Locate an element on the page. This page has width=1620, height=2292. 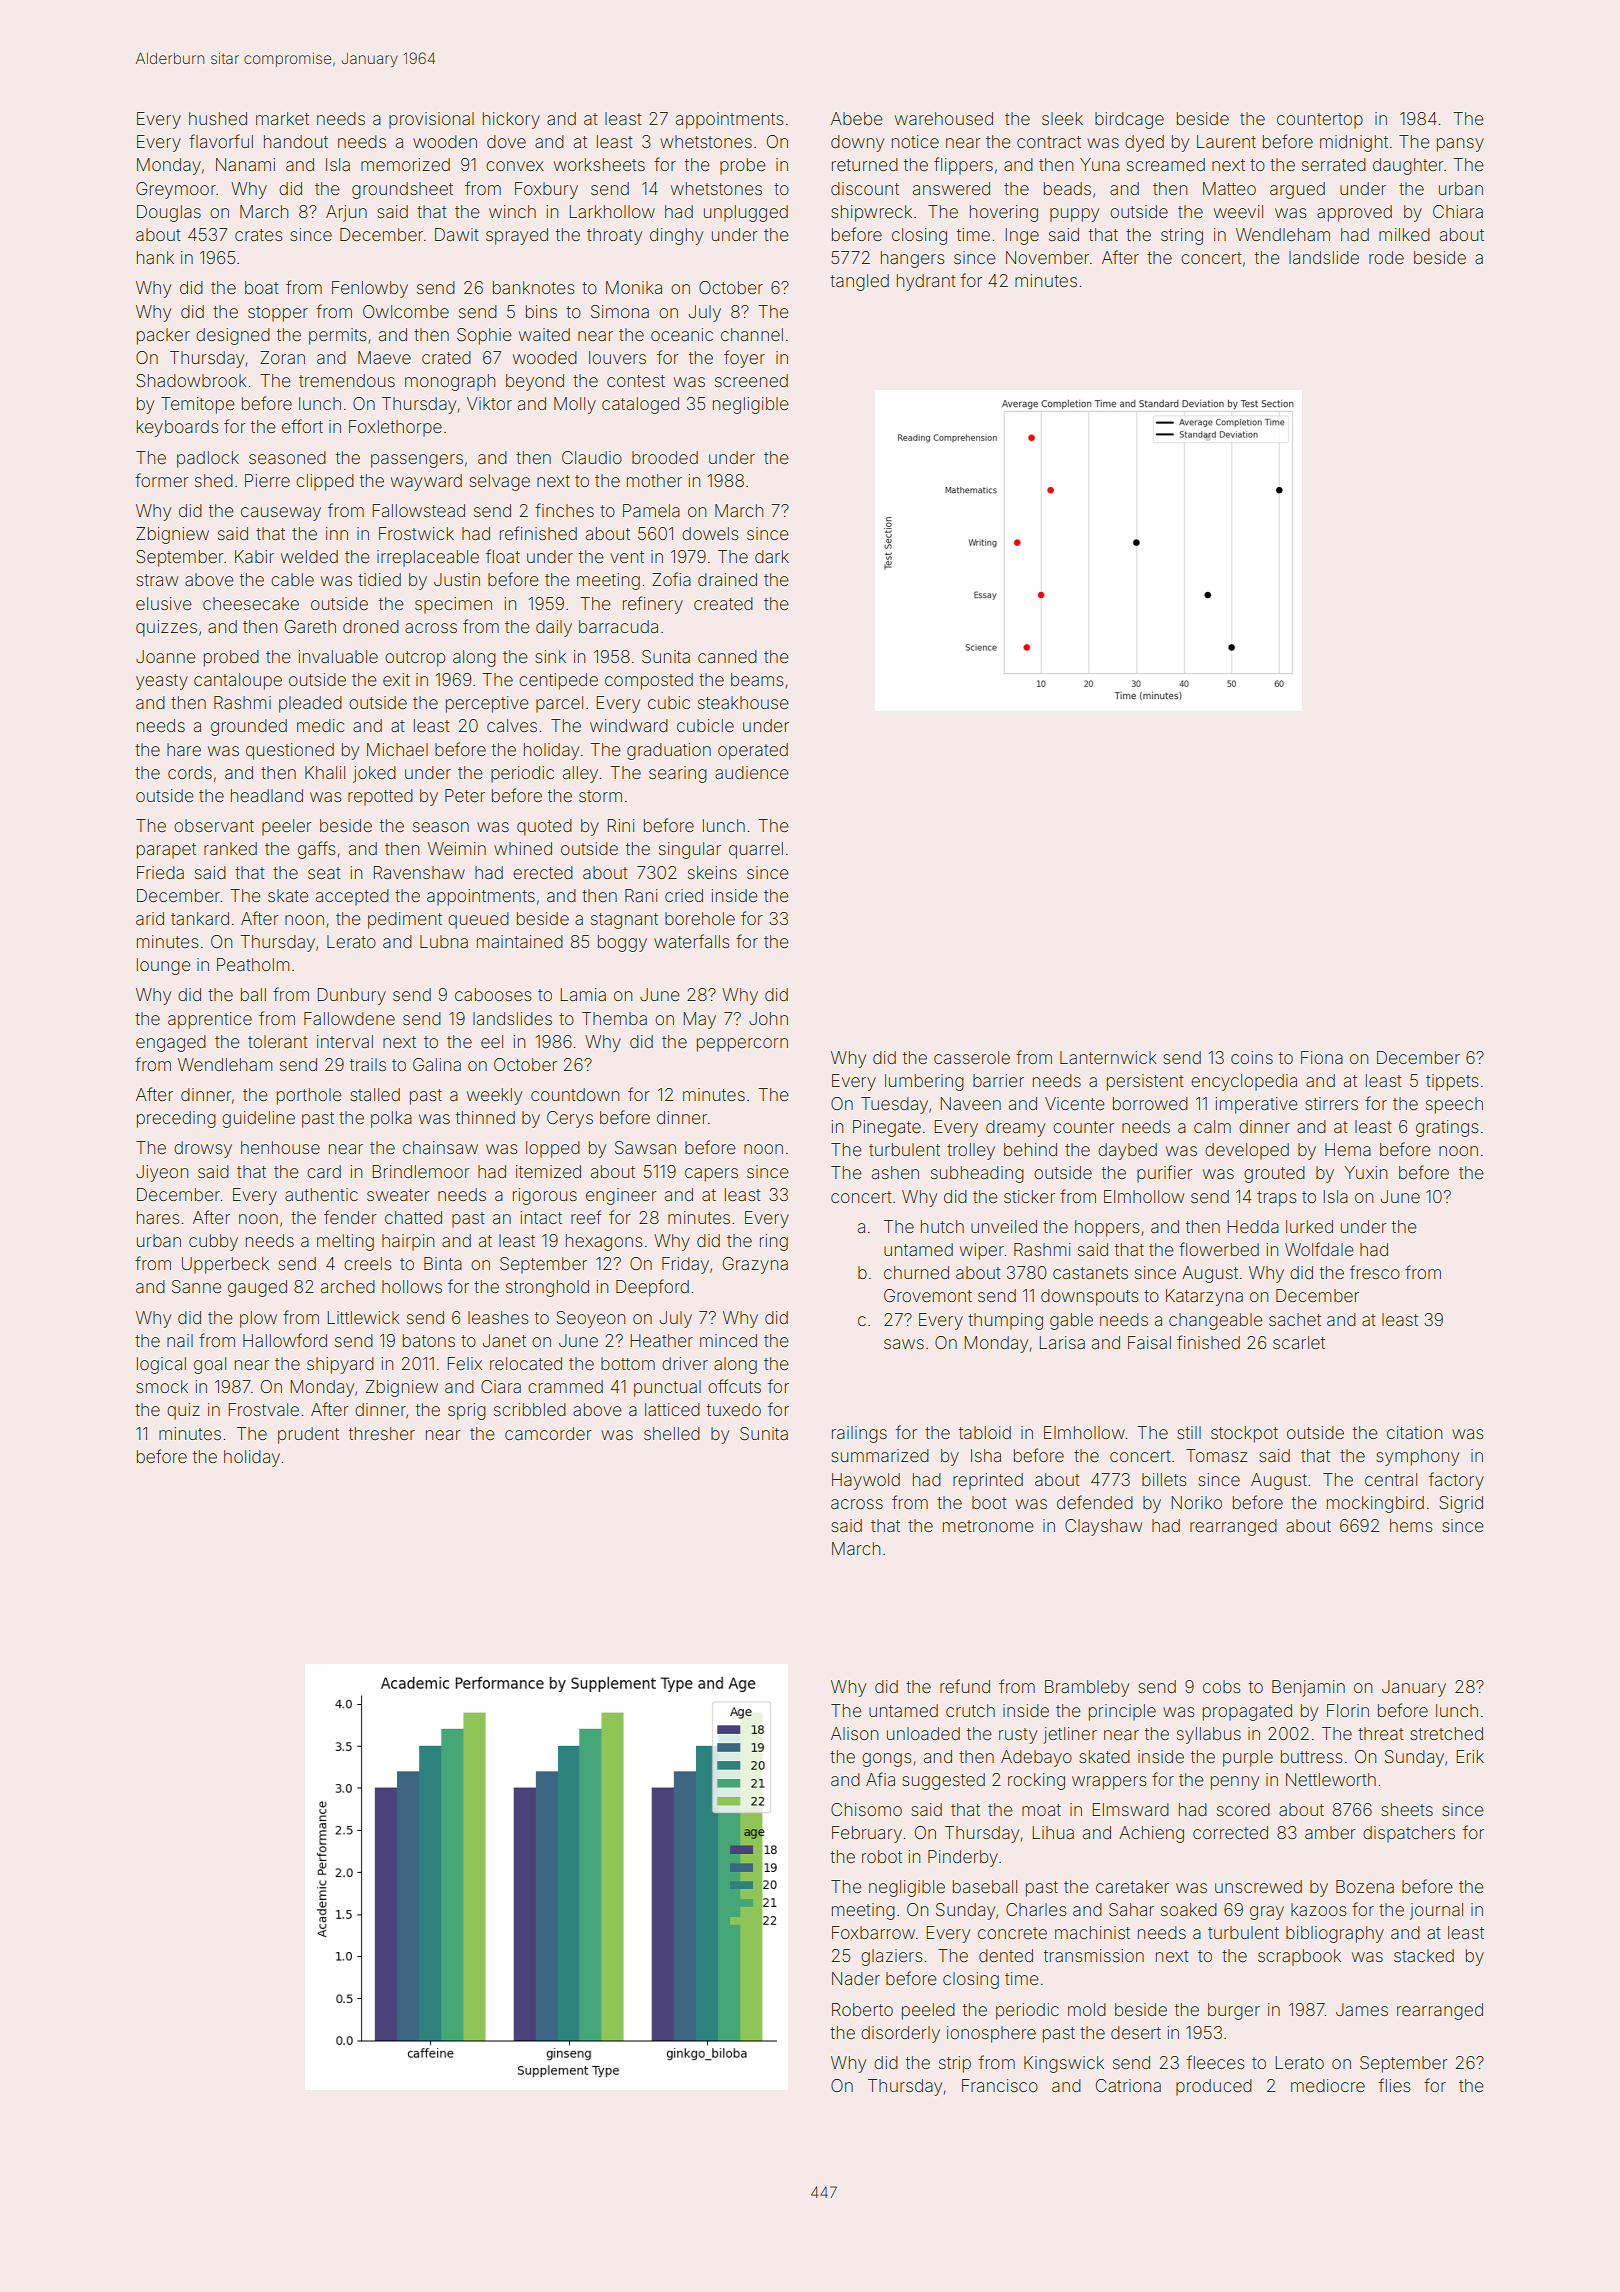
Francisco is located at coordinates (1000, 2085).
